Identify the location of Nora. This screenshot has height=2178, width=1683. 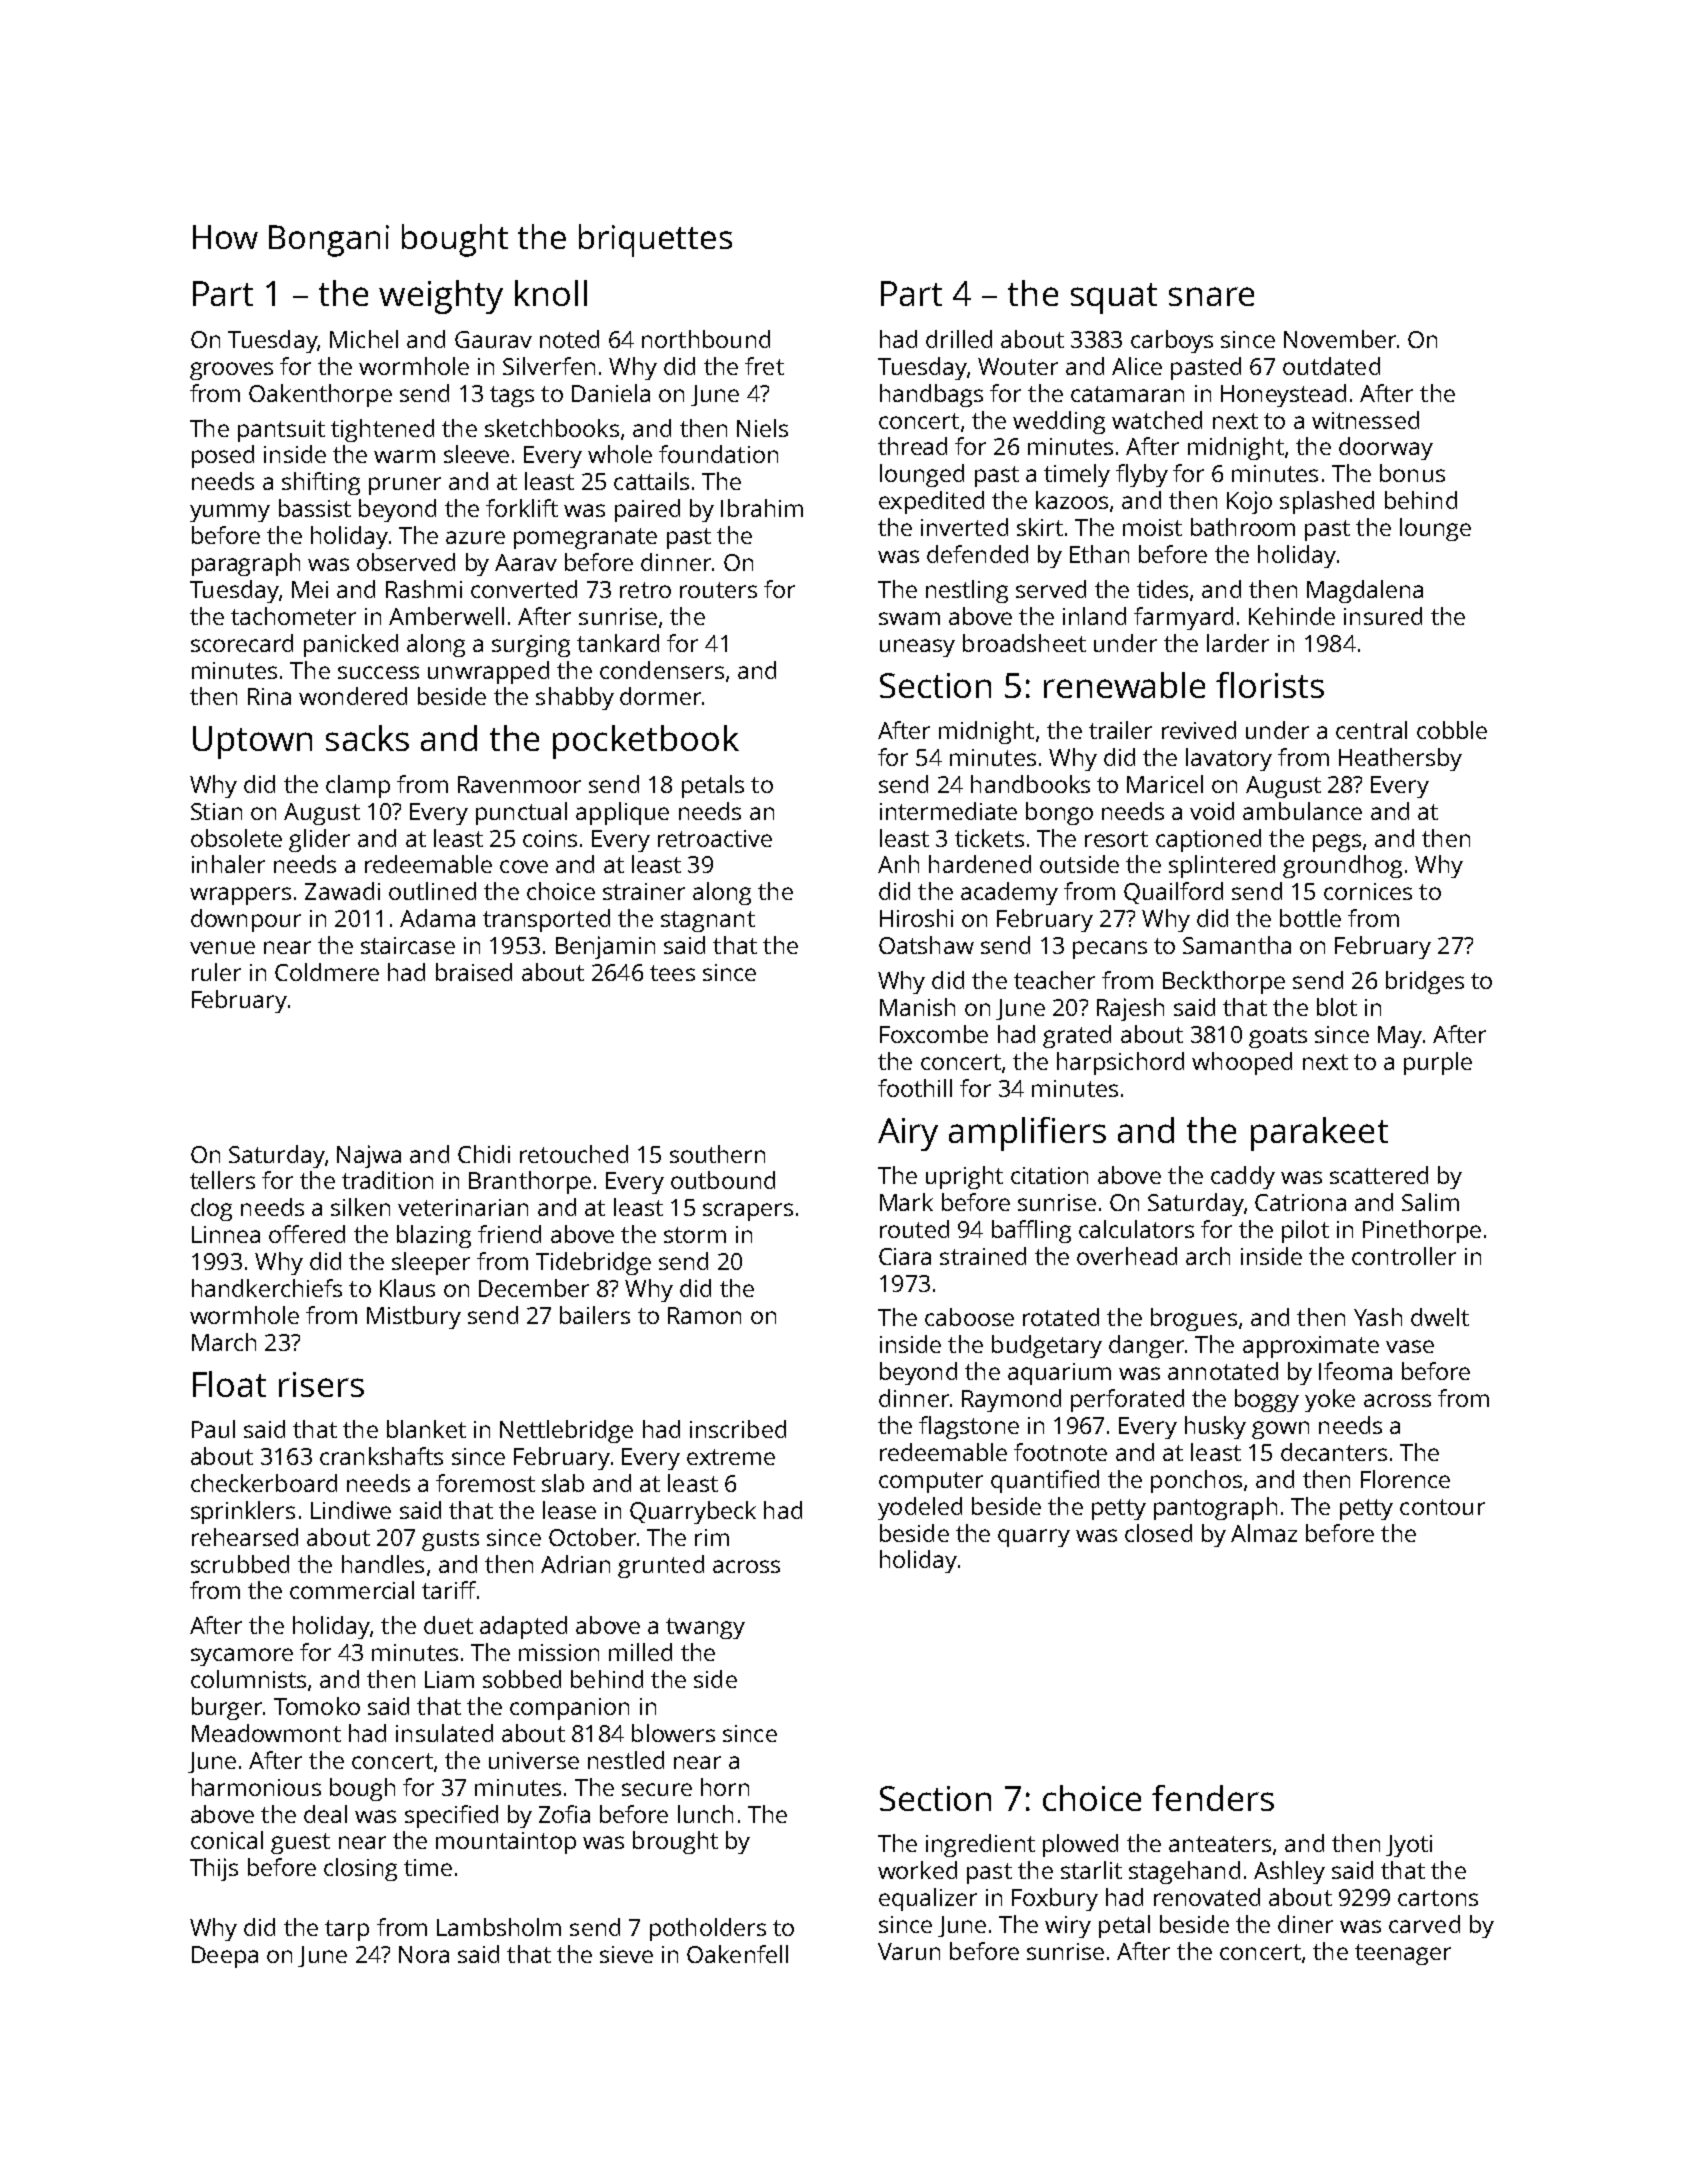
(424, 1954).
